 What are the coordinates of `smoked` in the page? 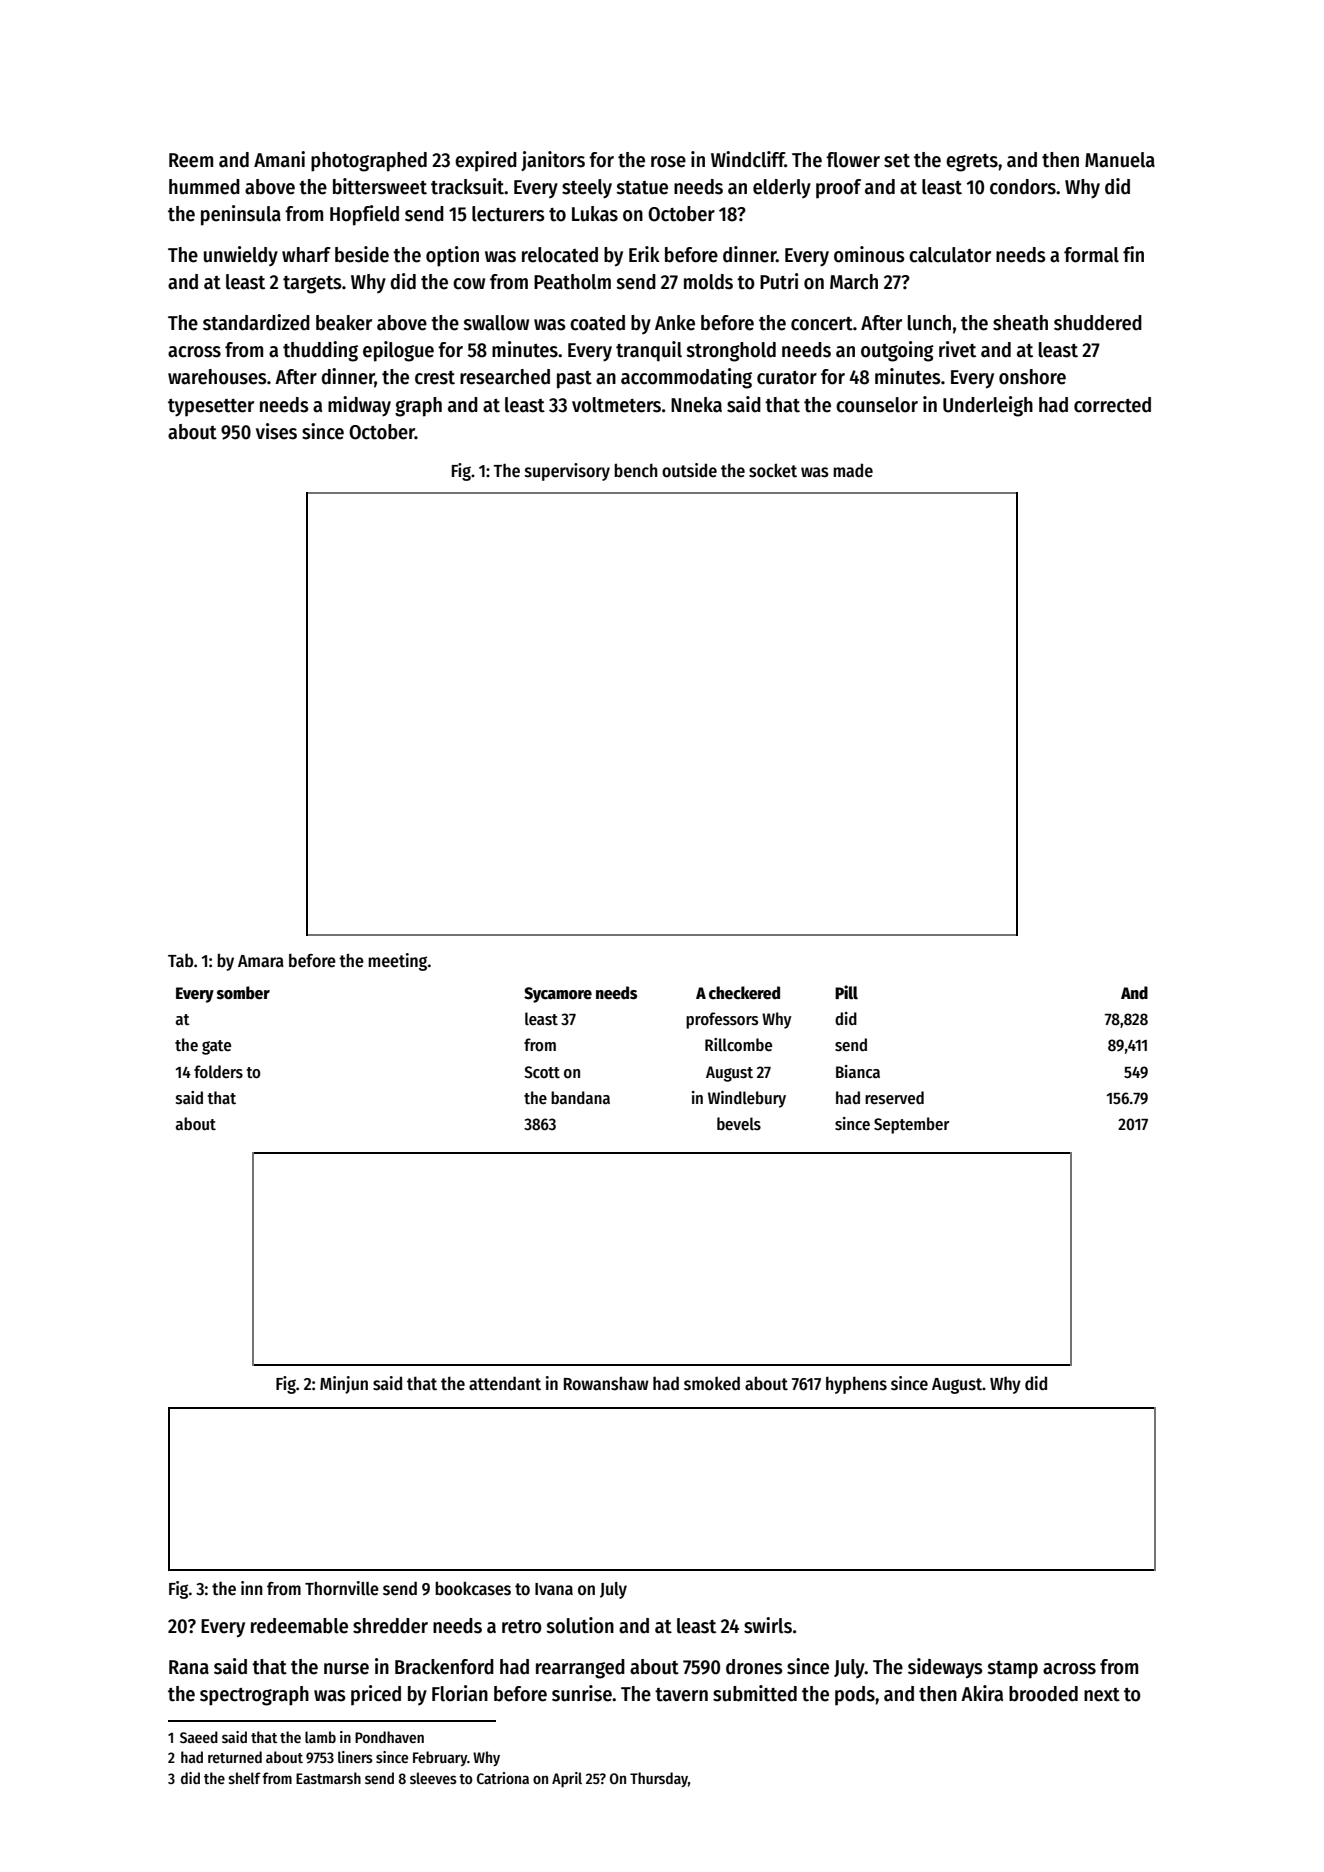 It's located at (712, 1383).
